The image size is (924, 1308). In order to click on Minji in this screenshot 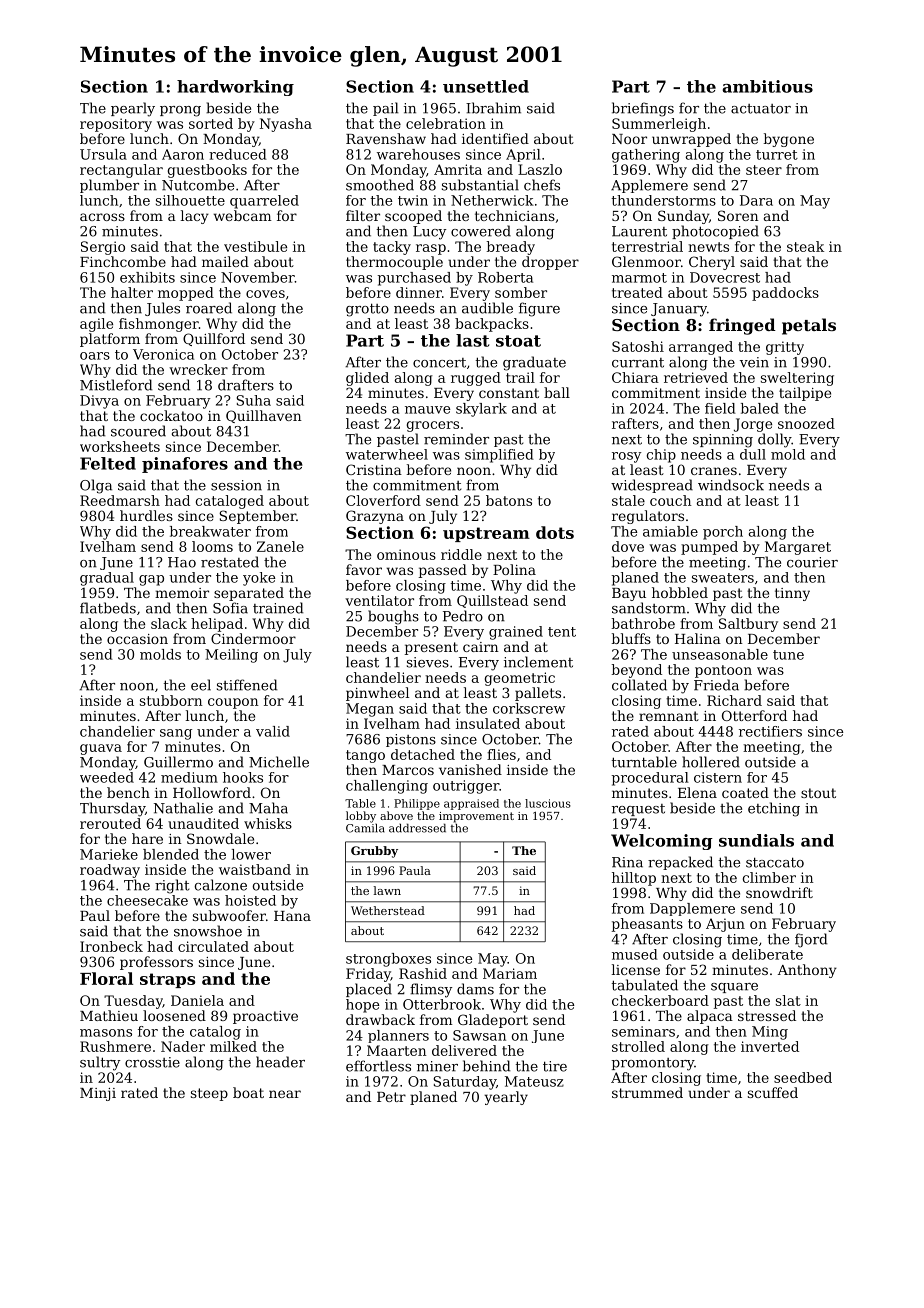, I will do `click(98, 1094)`.
